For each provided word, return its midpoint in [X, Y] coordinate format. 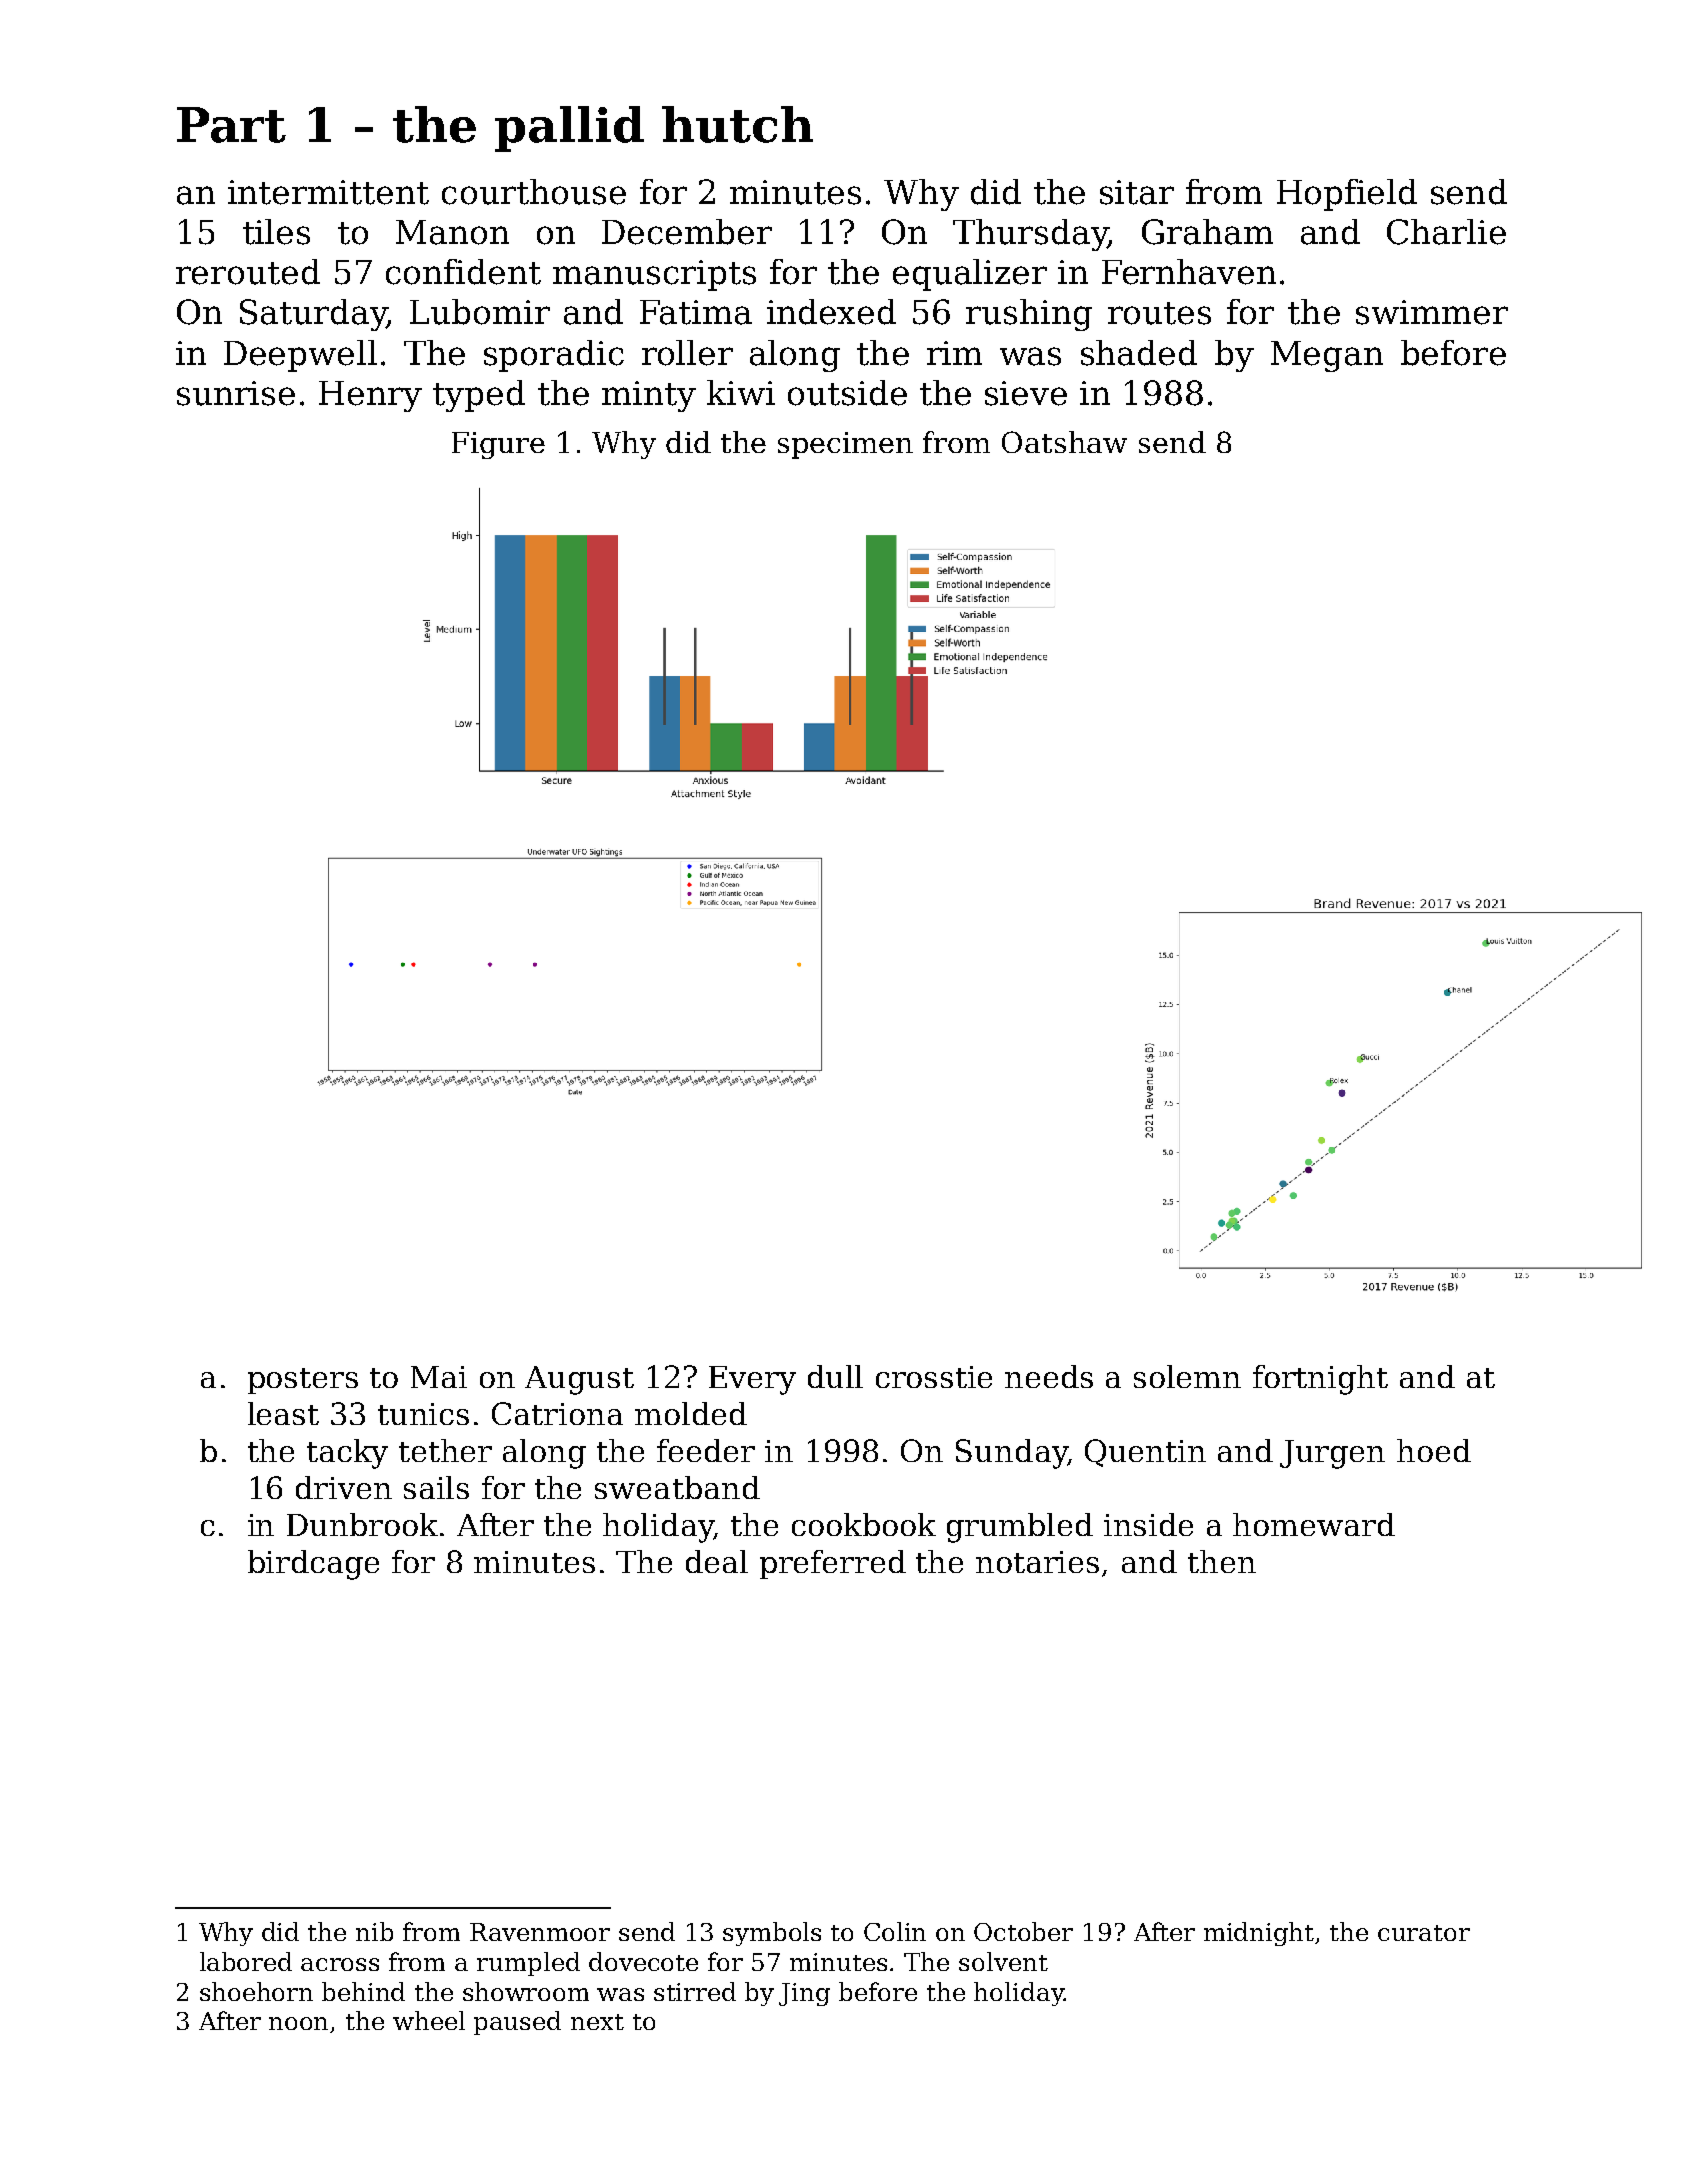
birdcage [313, 1565]
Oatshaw [1064, 442]
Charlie [1446, 232]
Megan [1327, 356]
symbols [772, 1934]
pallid [569, 129]
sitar [1137, 192]
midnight [1259, 1934]
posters [303, 1381]
